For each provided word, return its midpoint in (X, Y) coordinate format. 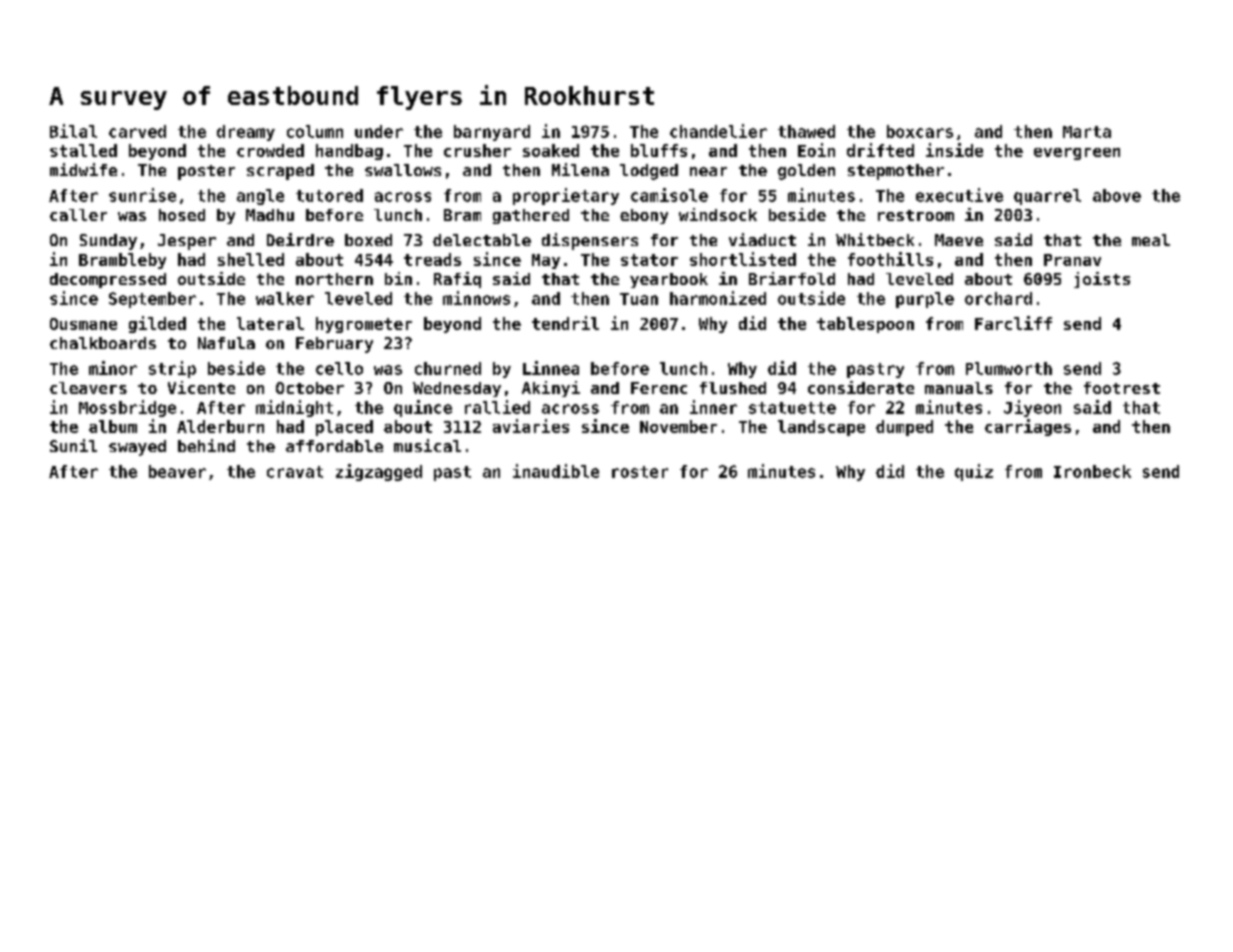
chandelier (718, 131)
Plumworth (1009, 368)
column (315, 131)
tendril (565, 323)
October (310, 388)
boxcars (920, 131)
